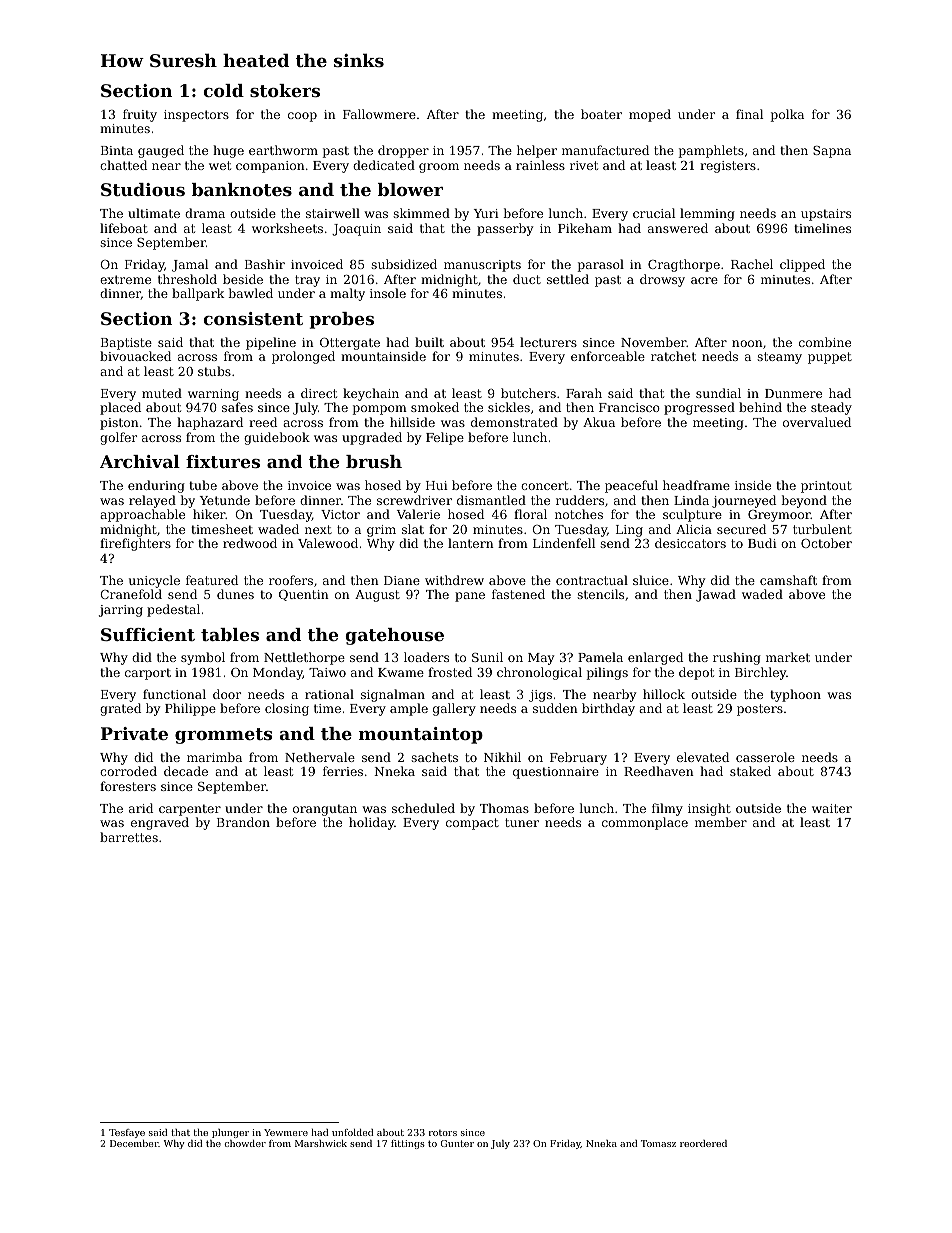 Image resolution: width=952 pixels, height=1233 pixels. What do you see at coordinates (728, 167) in the screenshot?
I see `registers` at bounding box center [728, 167].
